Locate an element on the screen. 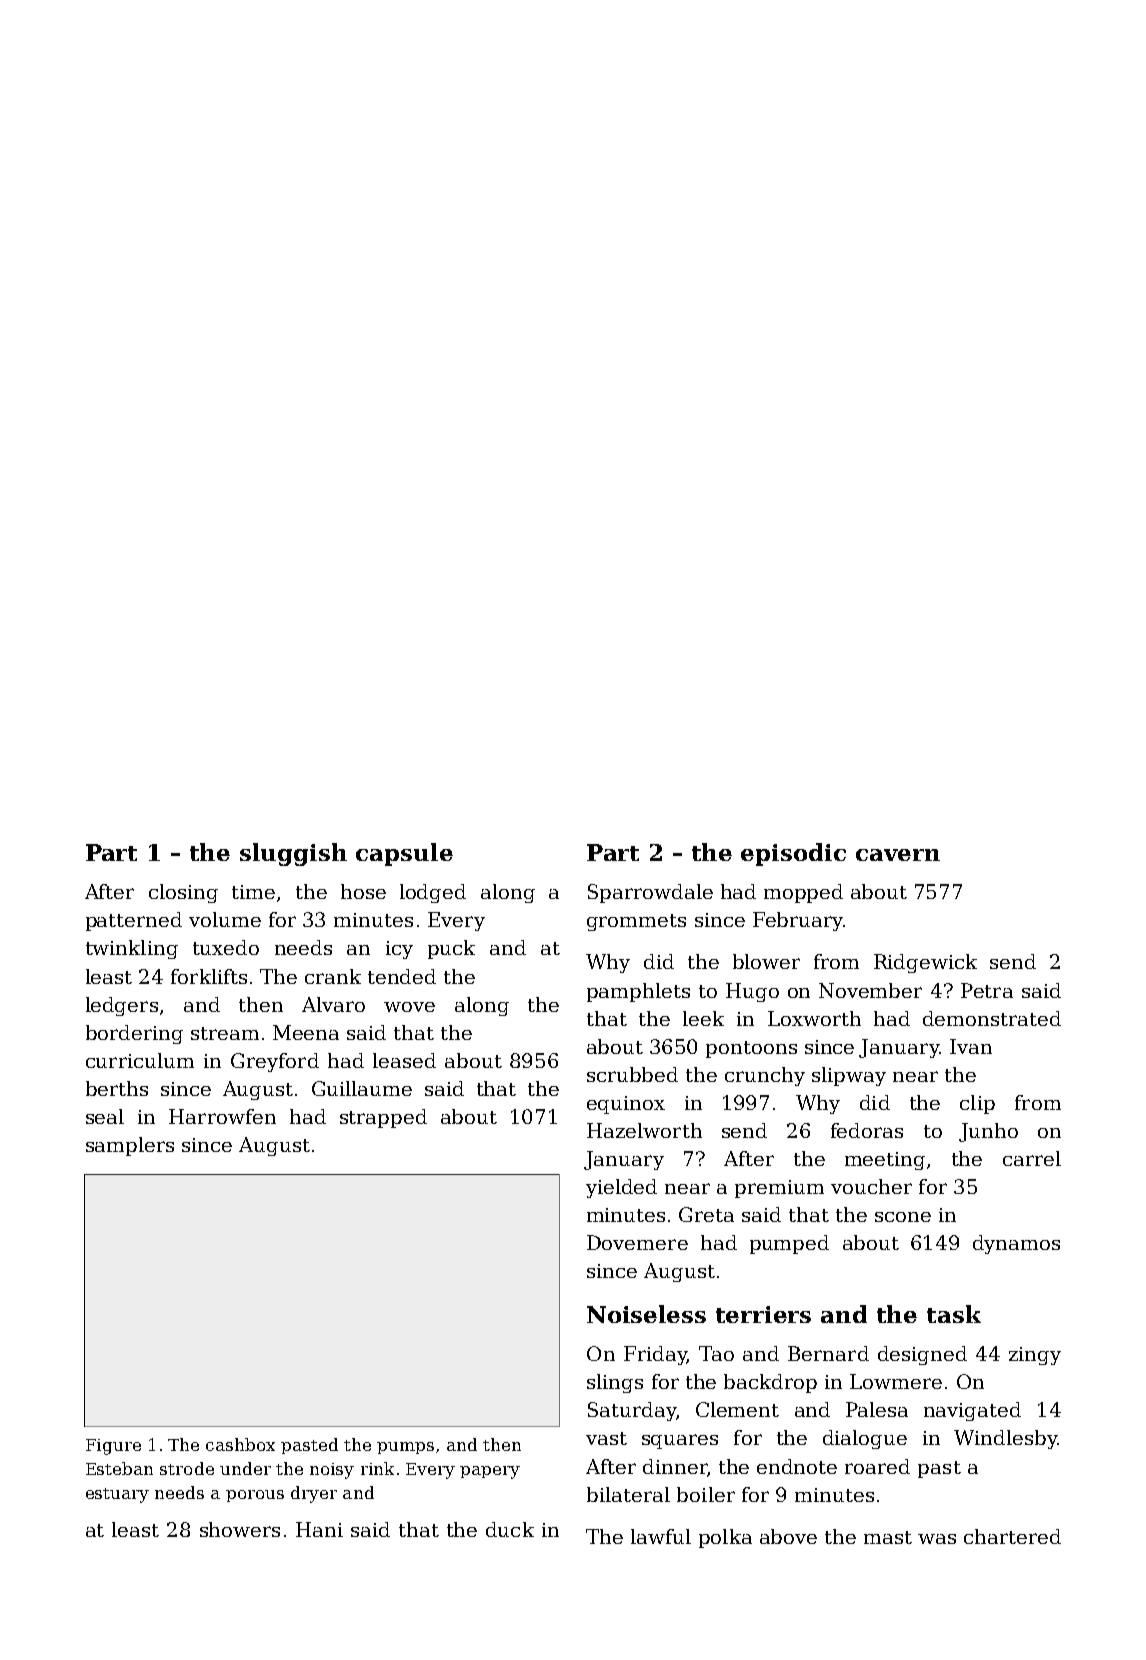 Image resolution: width=1146 pixels, height=1660 pixels. duck is located at coordinates (510, 1529).
